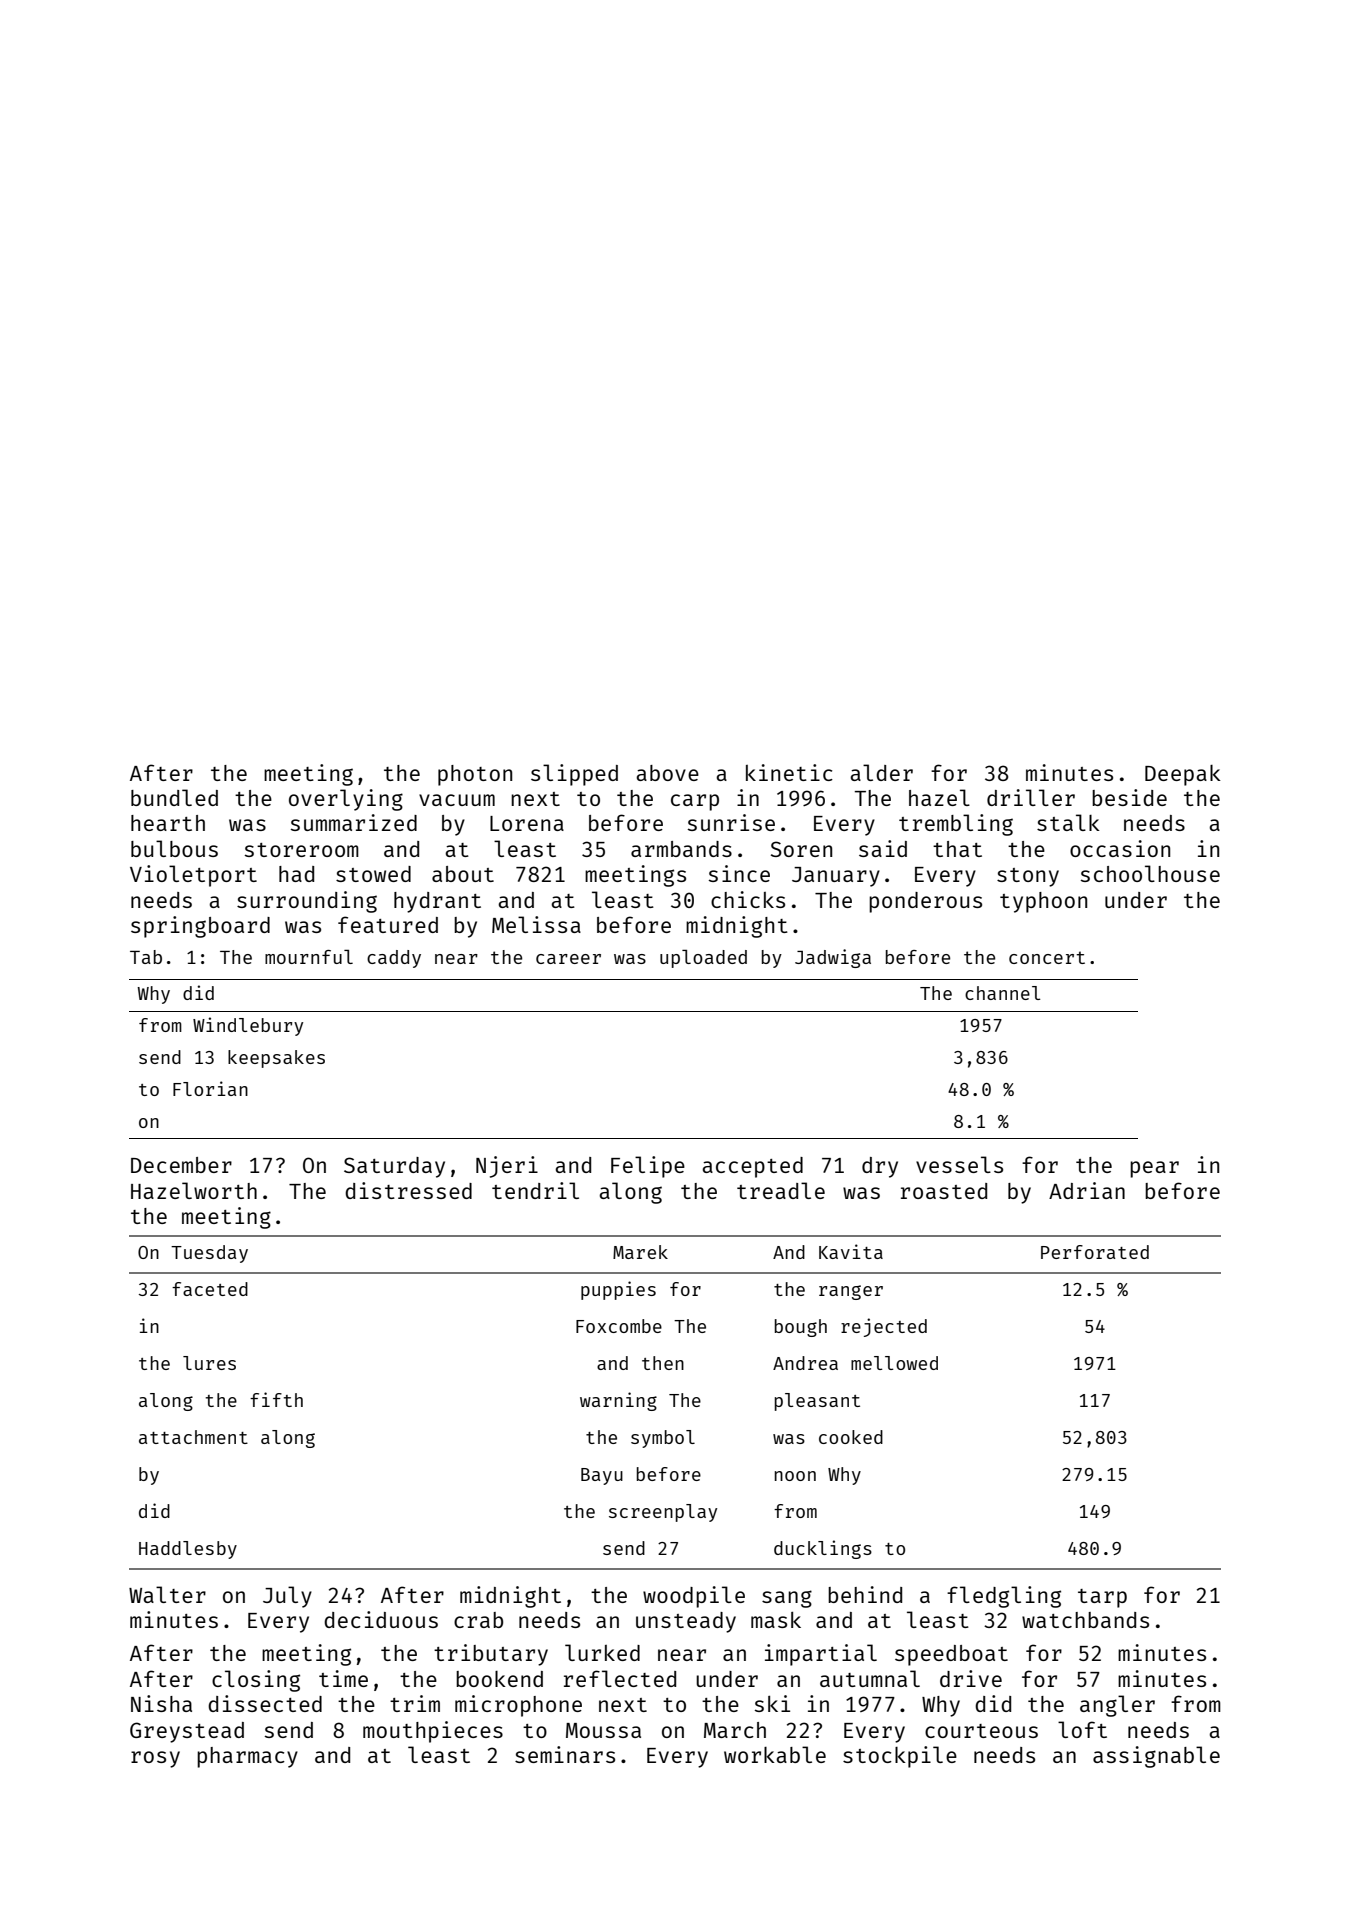 The height and width of the screenshot is (1911, 1351). Describe the element at coordinates (1095, 1252) in the screenshot. I see `Perforated` at that location.
